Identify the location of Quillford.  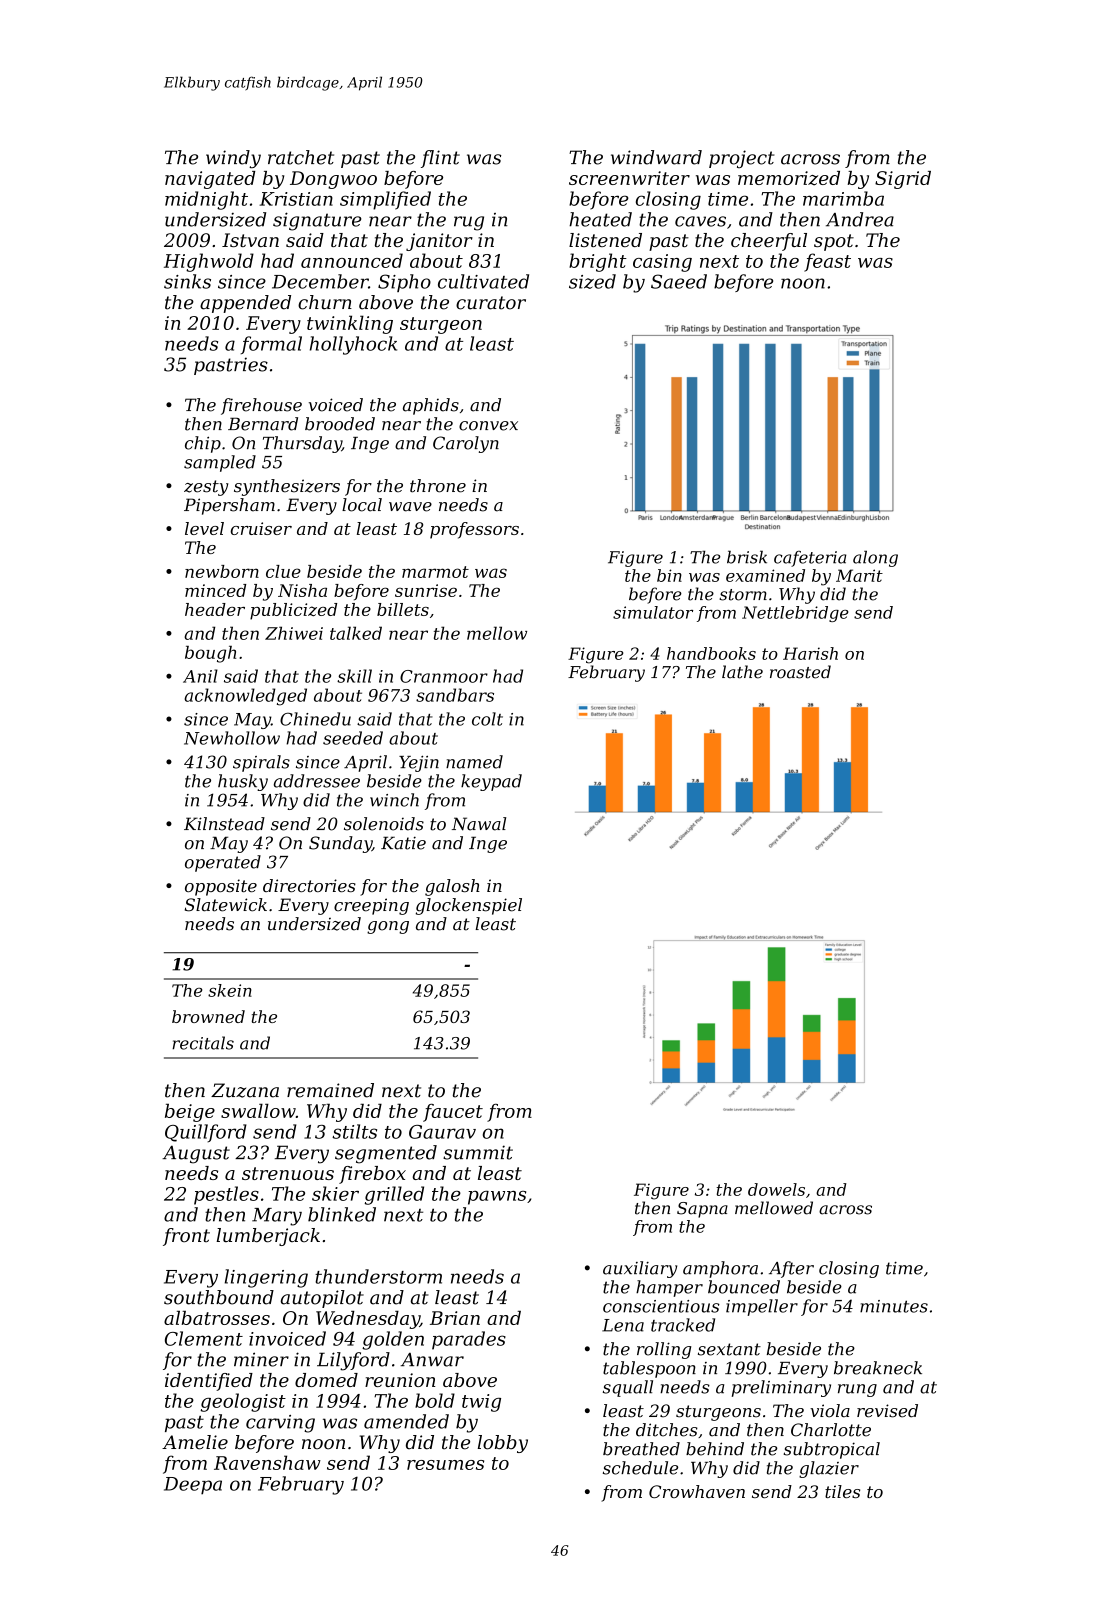
(206, 1133).
